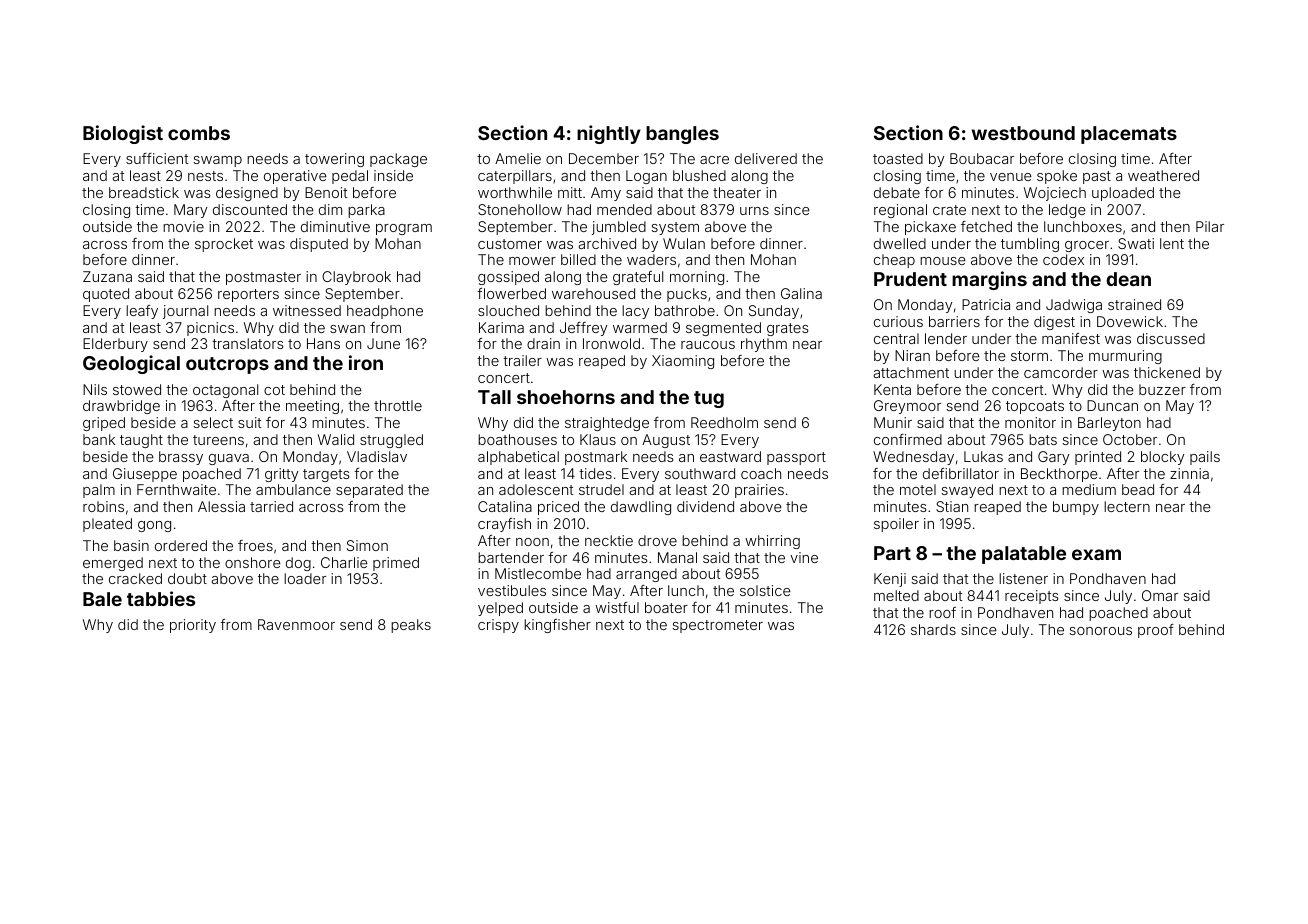 This screenshot has height=924, width=1308. I want to click on shoehorns, so click(566, 397).
